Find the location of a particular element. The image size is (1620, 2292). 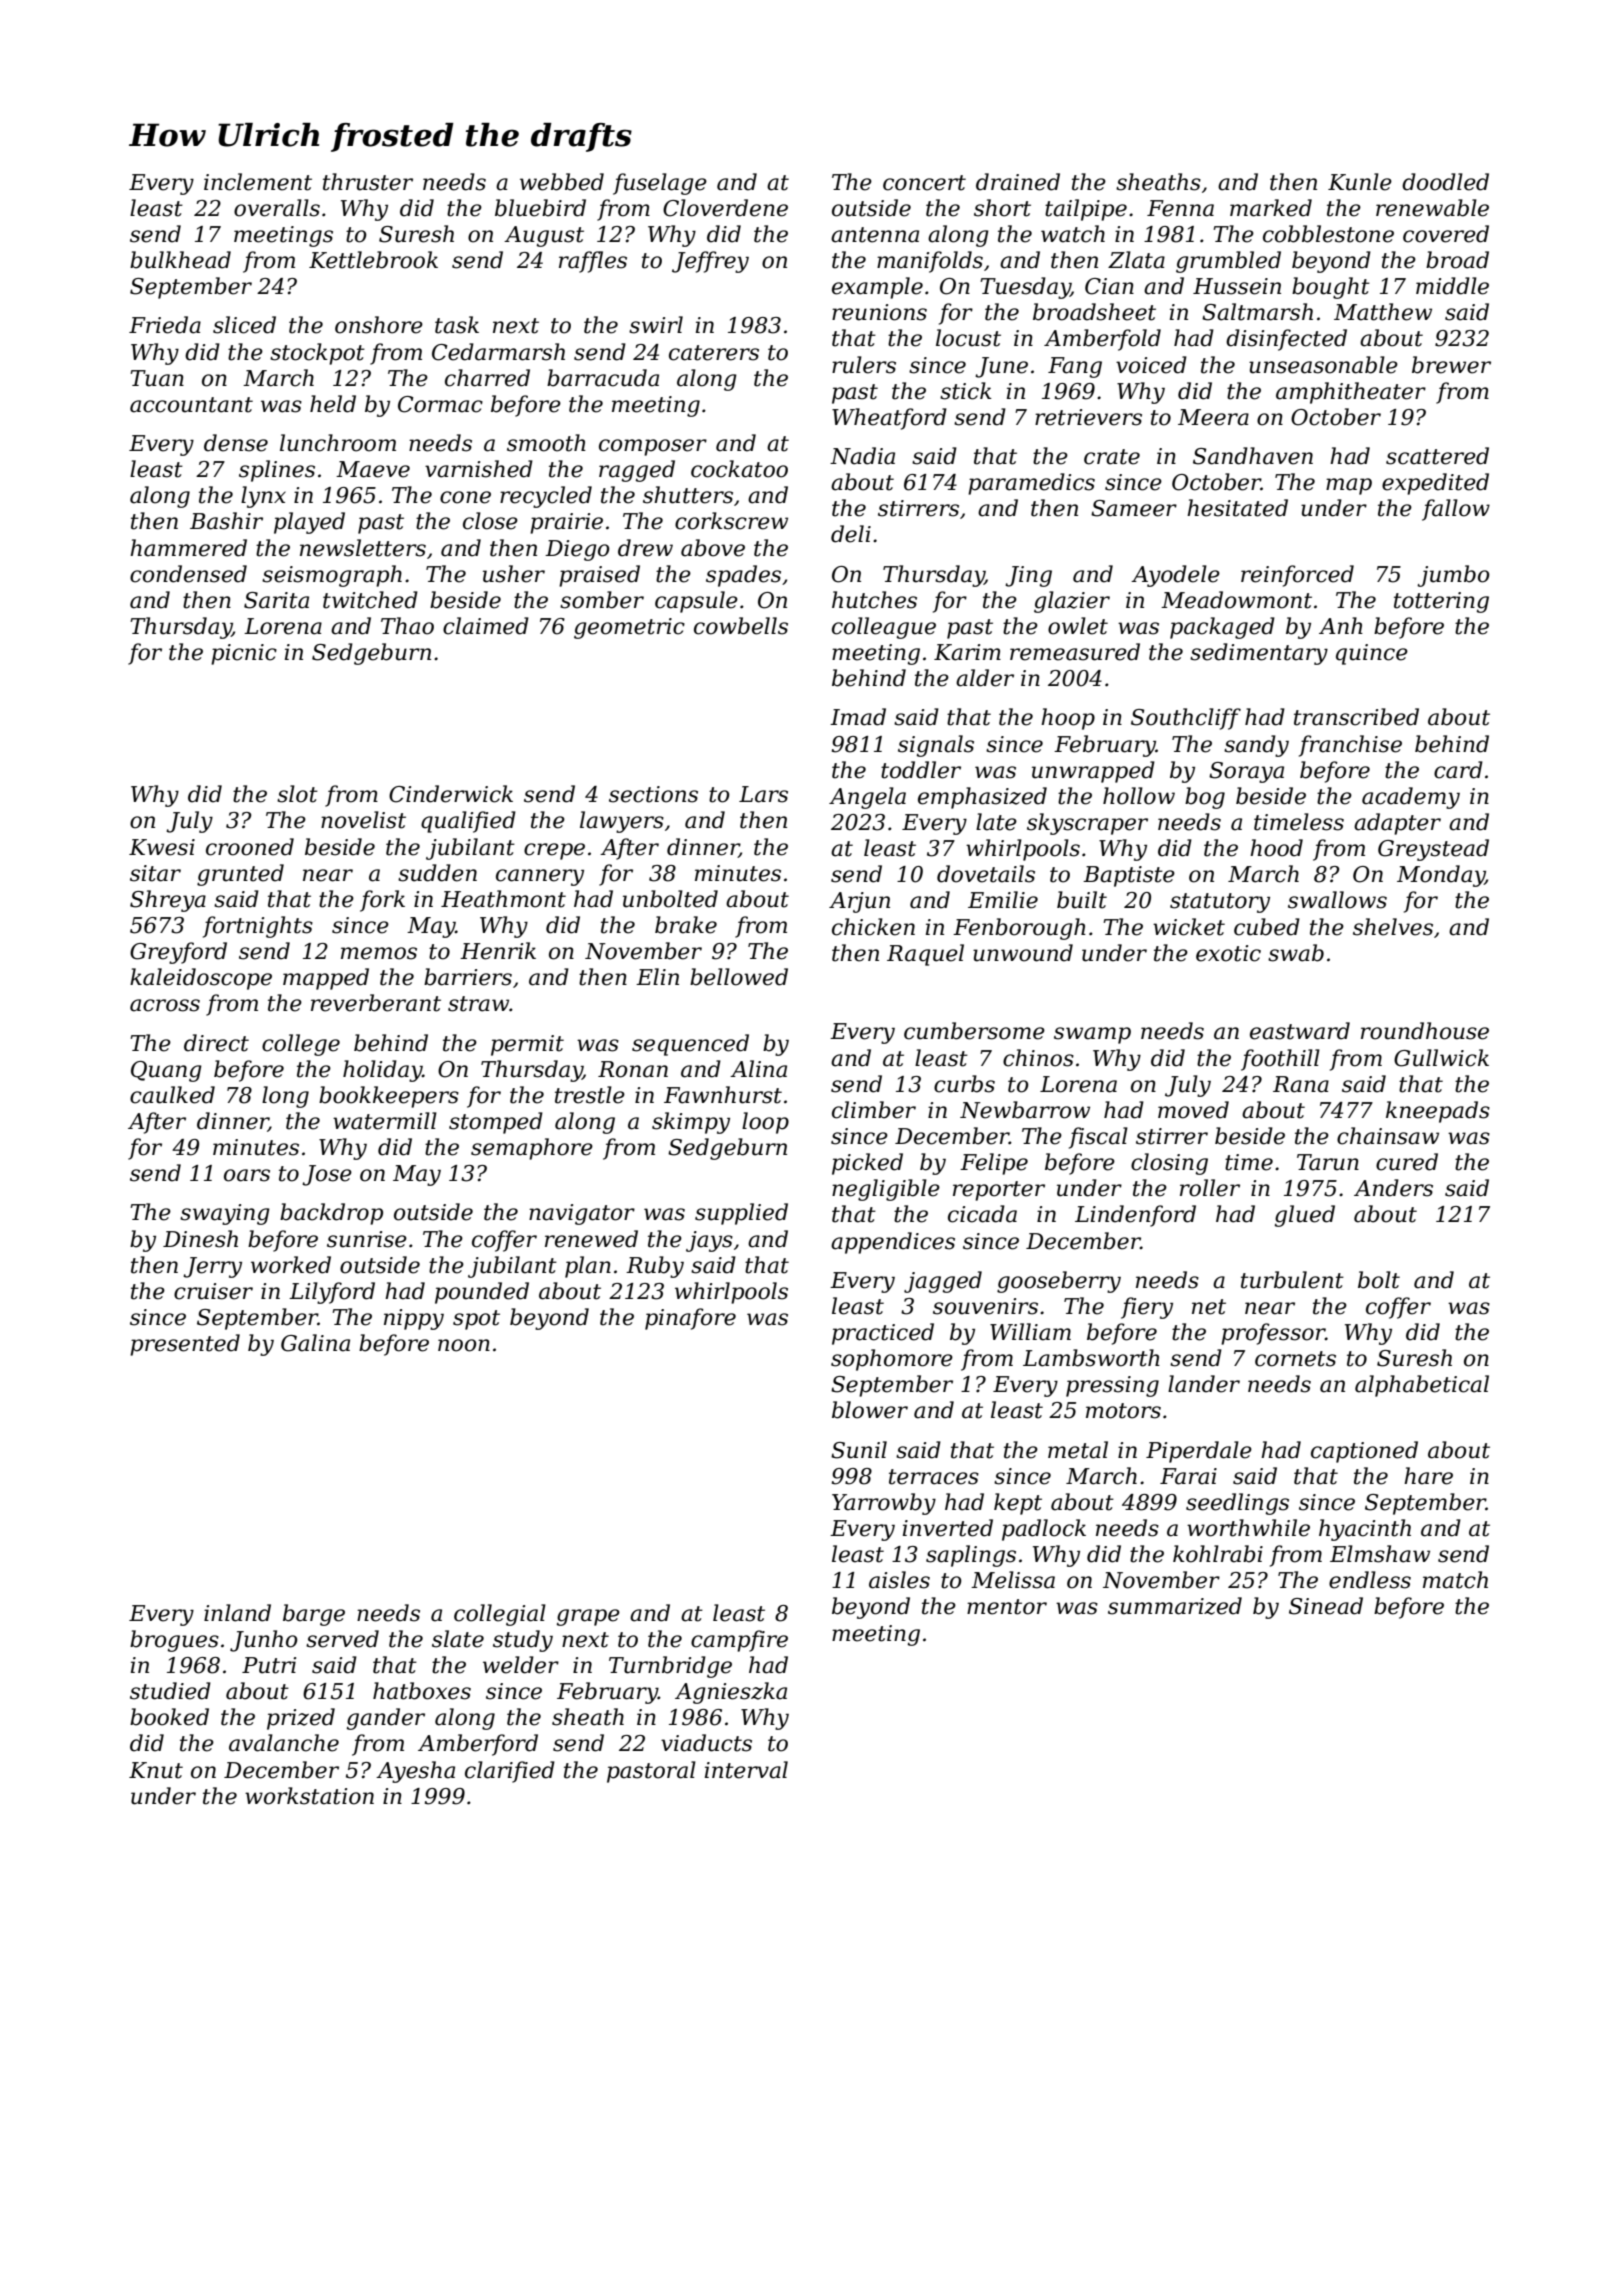

Cloverdene is located at coordinates (725, 208).
